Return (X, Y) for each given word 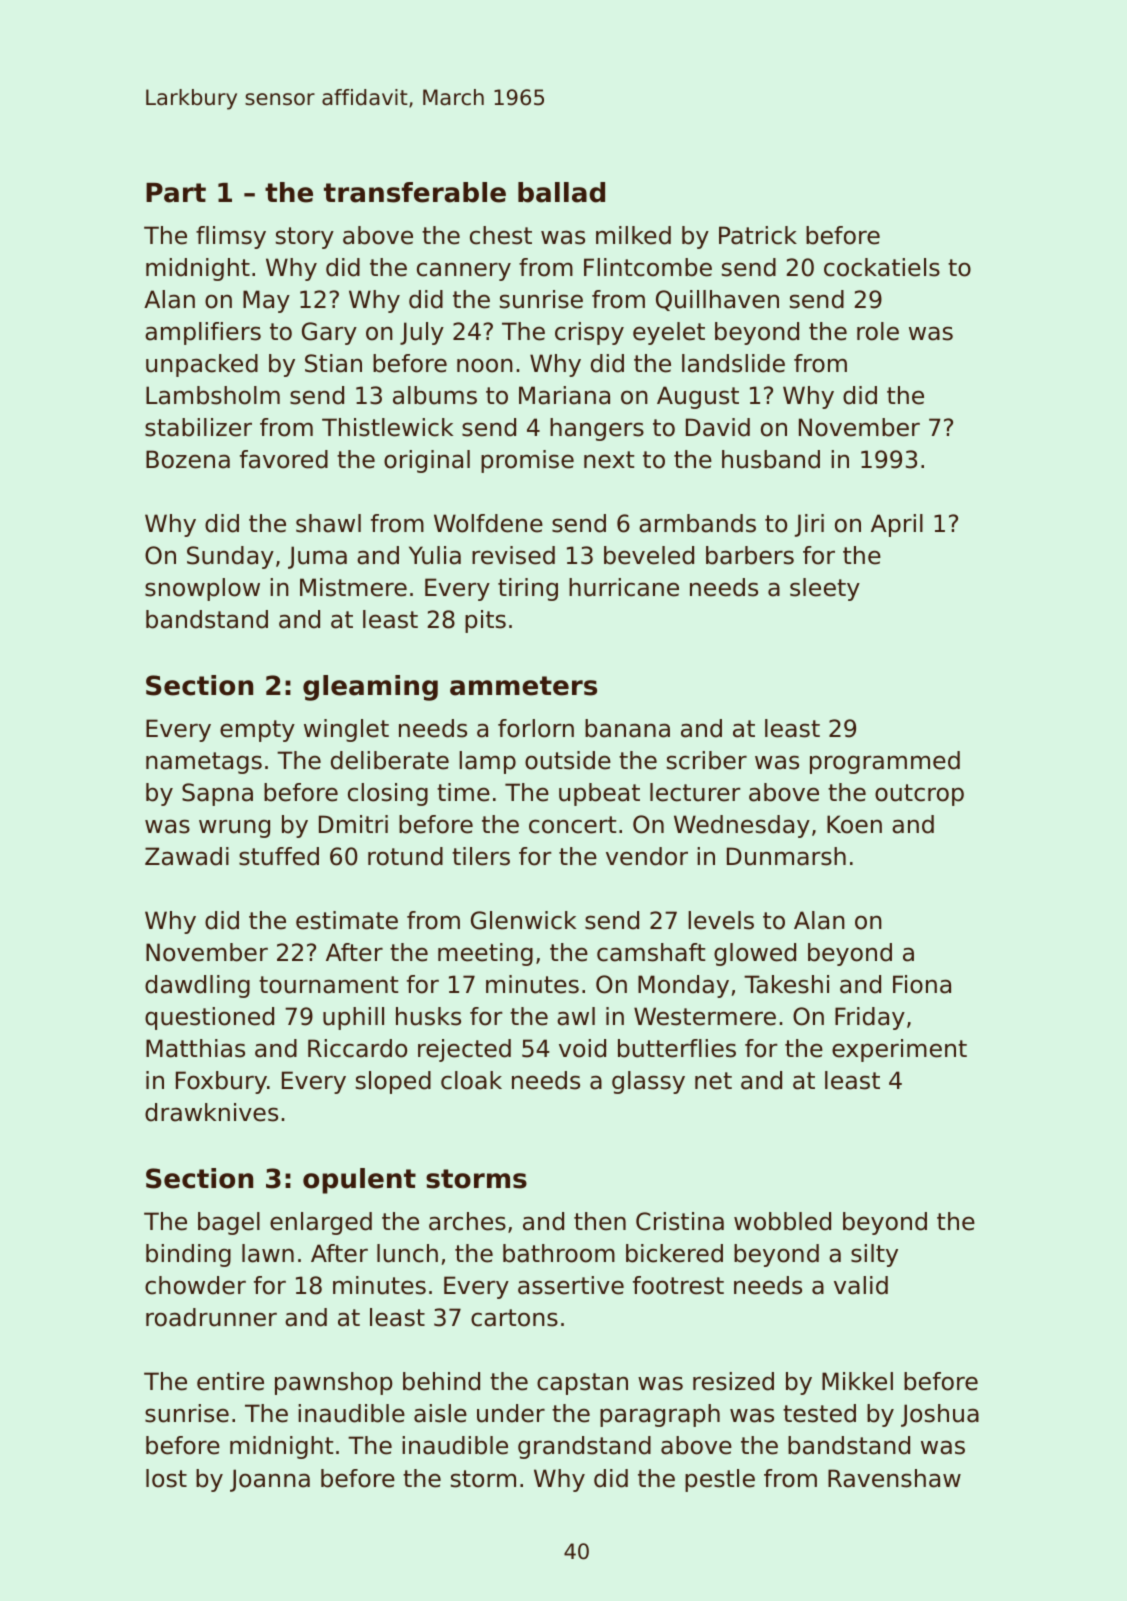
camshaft (651, 952)
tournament (328, 985)
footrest (678, 1285)
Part (176, 193)
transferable (415, 192)
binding (188, 1255)
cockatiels (882, 267)
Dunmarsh (786, 856)
